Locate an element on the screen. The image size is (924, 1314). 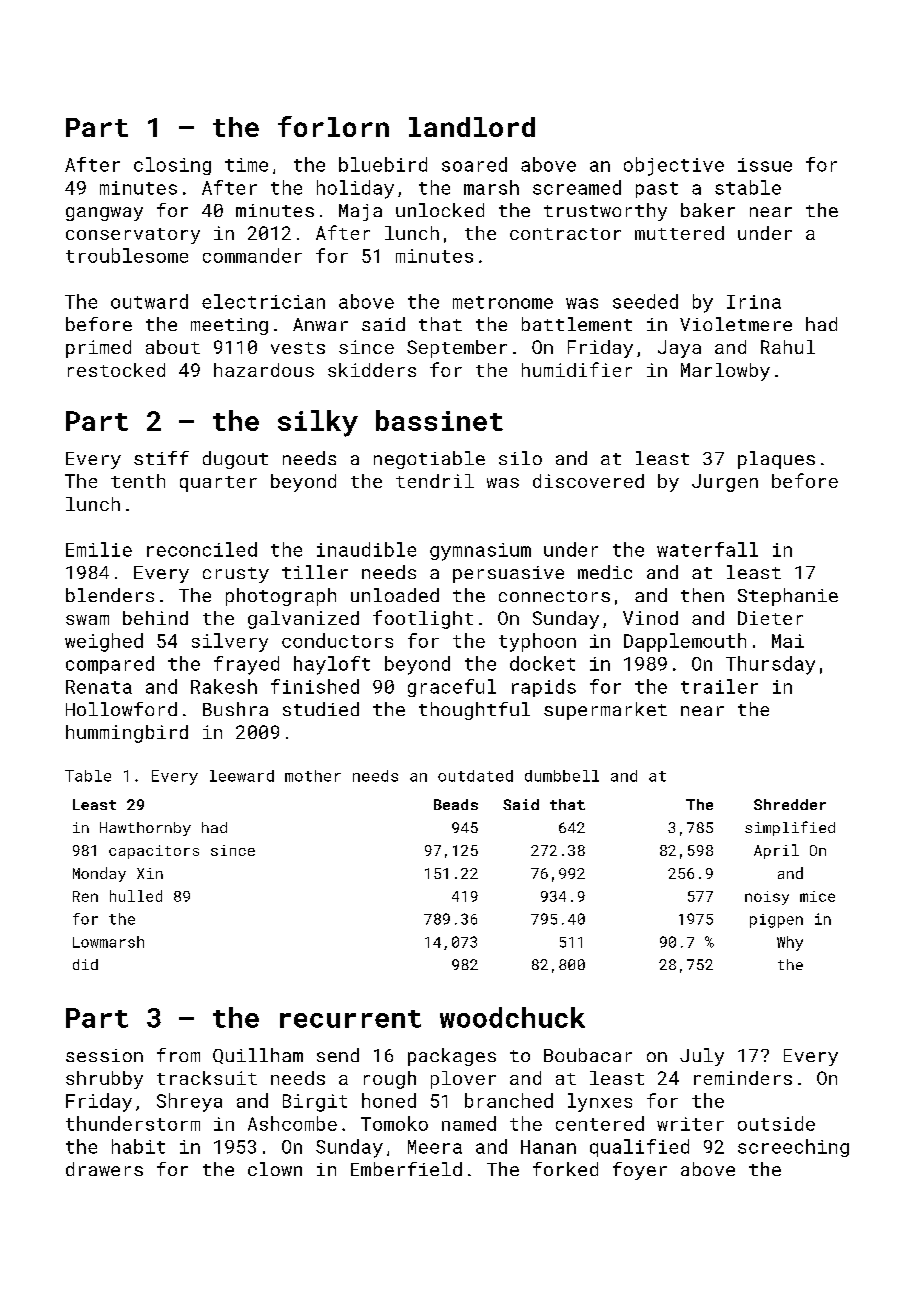
graceful is located at coordinates (452, 688).
